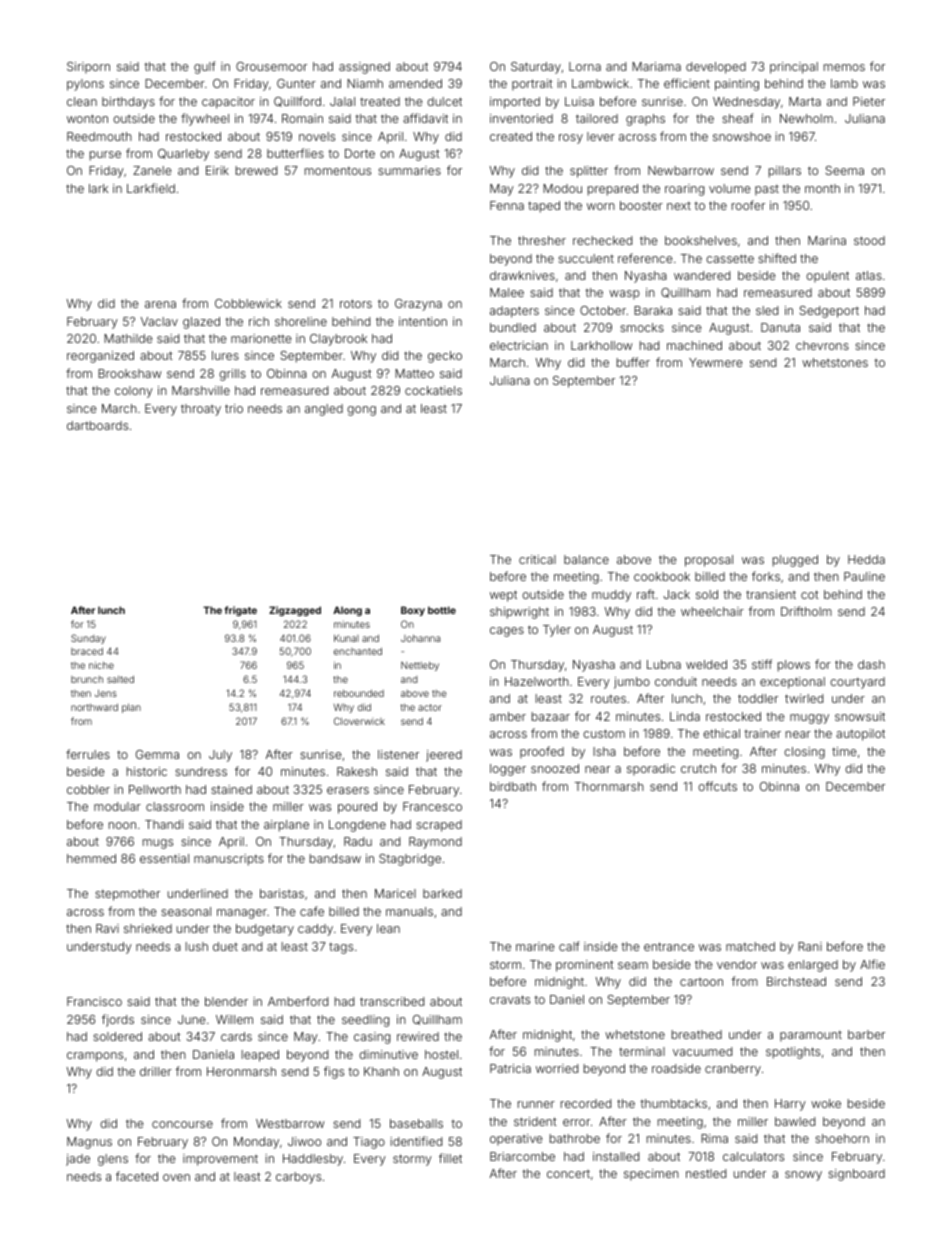 The image size is (952, 1233). Describe the element at coordinates (869, 240) in the screenshot. I see `stood` at that location.
